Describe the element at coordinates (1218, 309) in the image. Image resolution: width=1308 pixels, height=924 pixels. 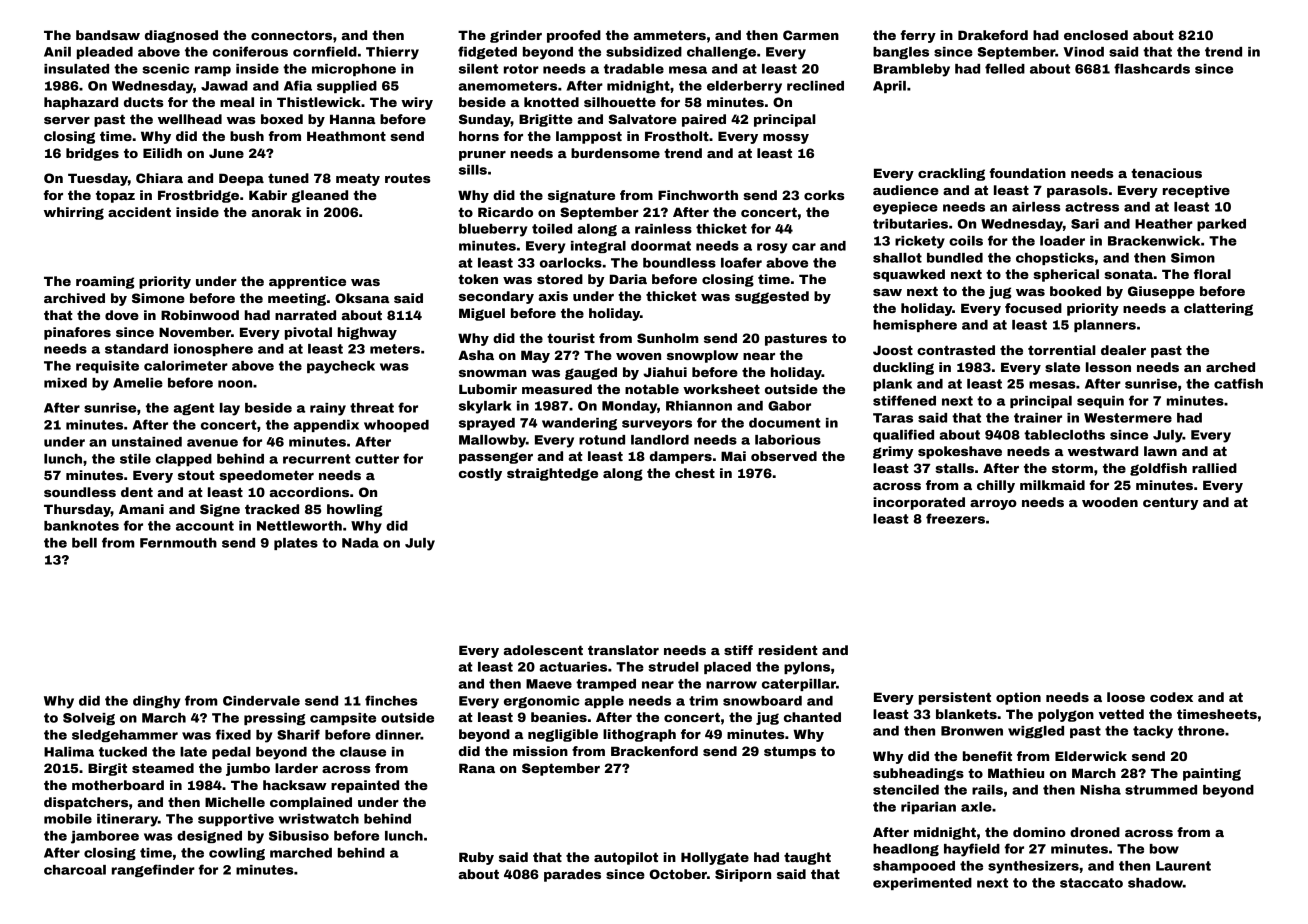
I see `clattering` at that location.
